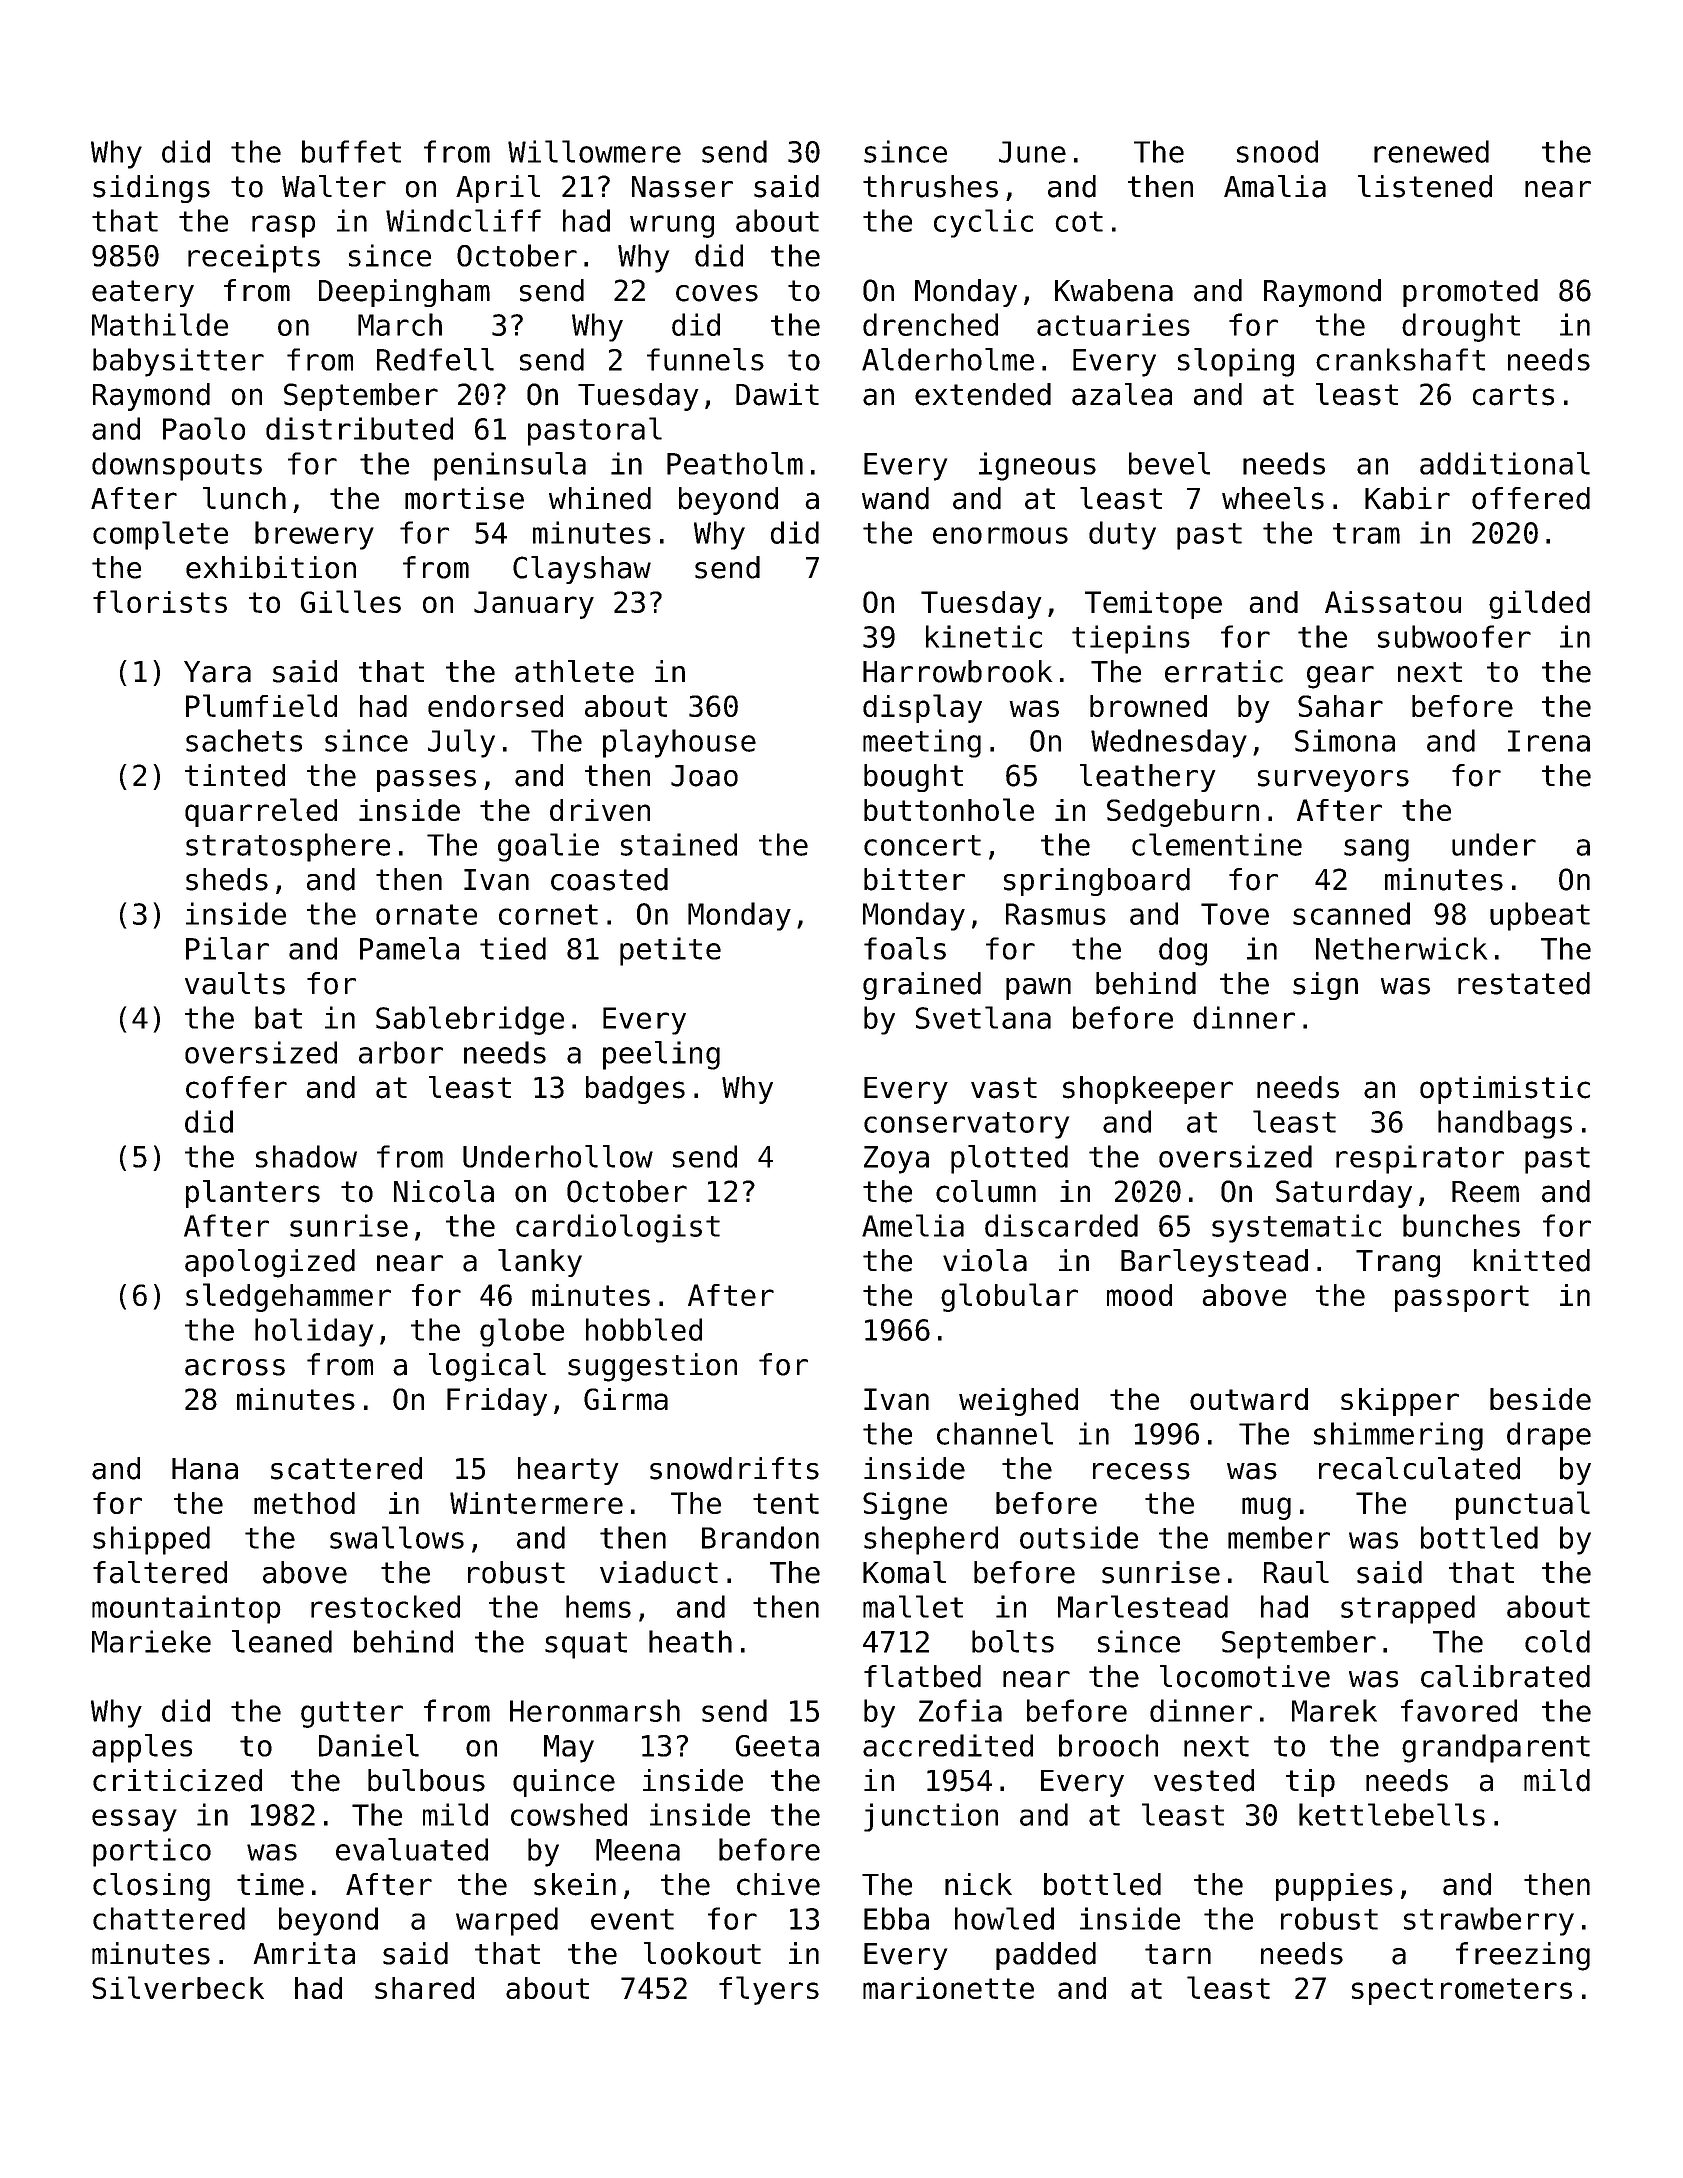  I want to click on thrushes, so click(930, 186).
